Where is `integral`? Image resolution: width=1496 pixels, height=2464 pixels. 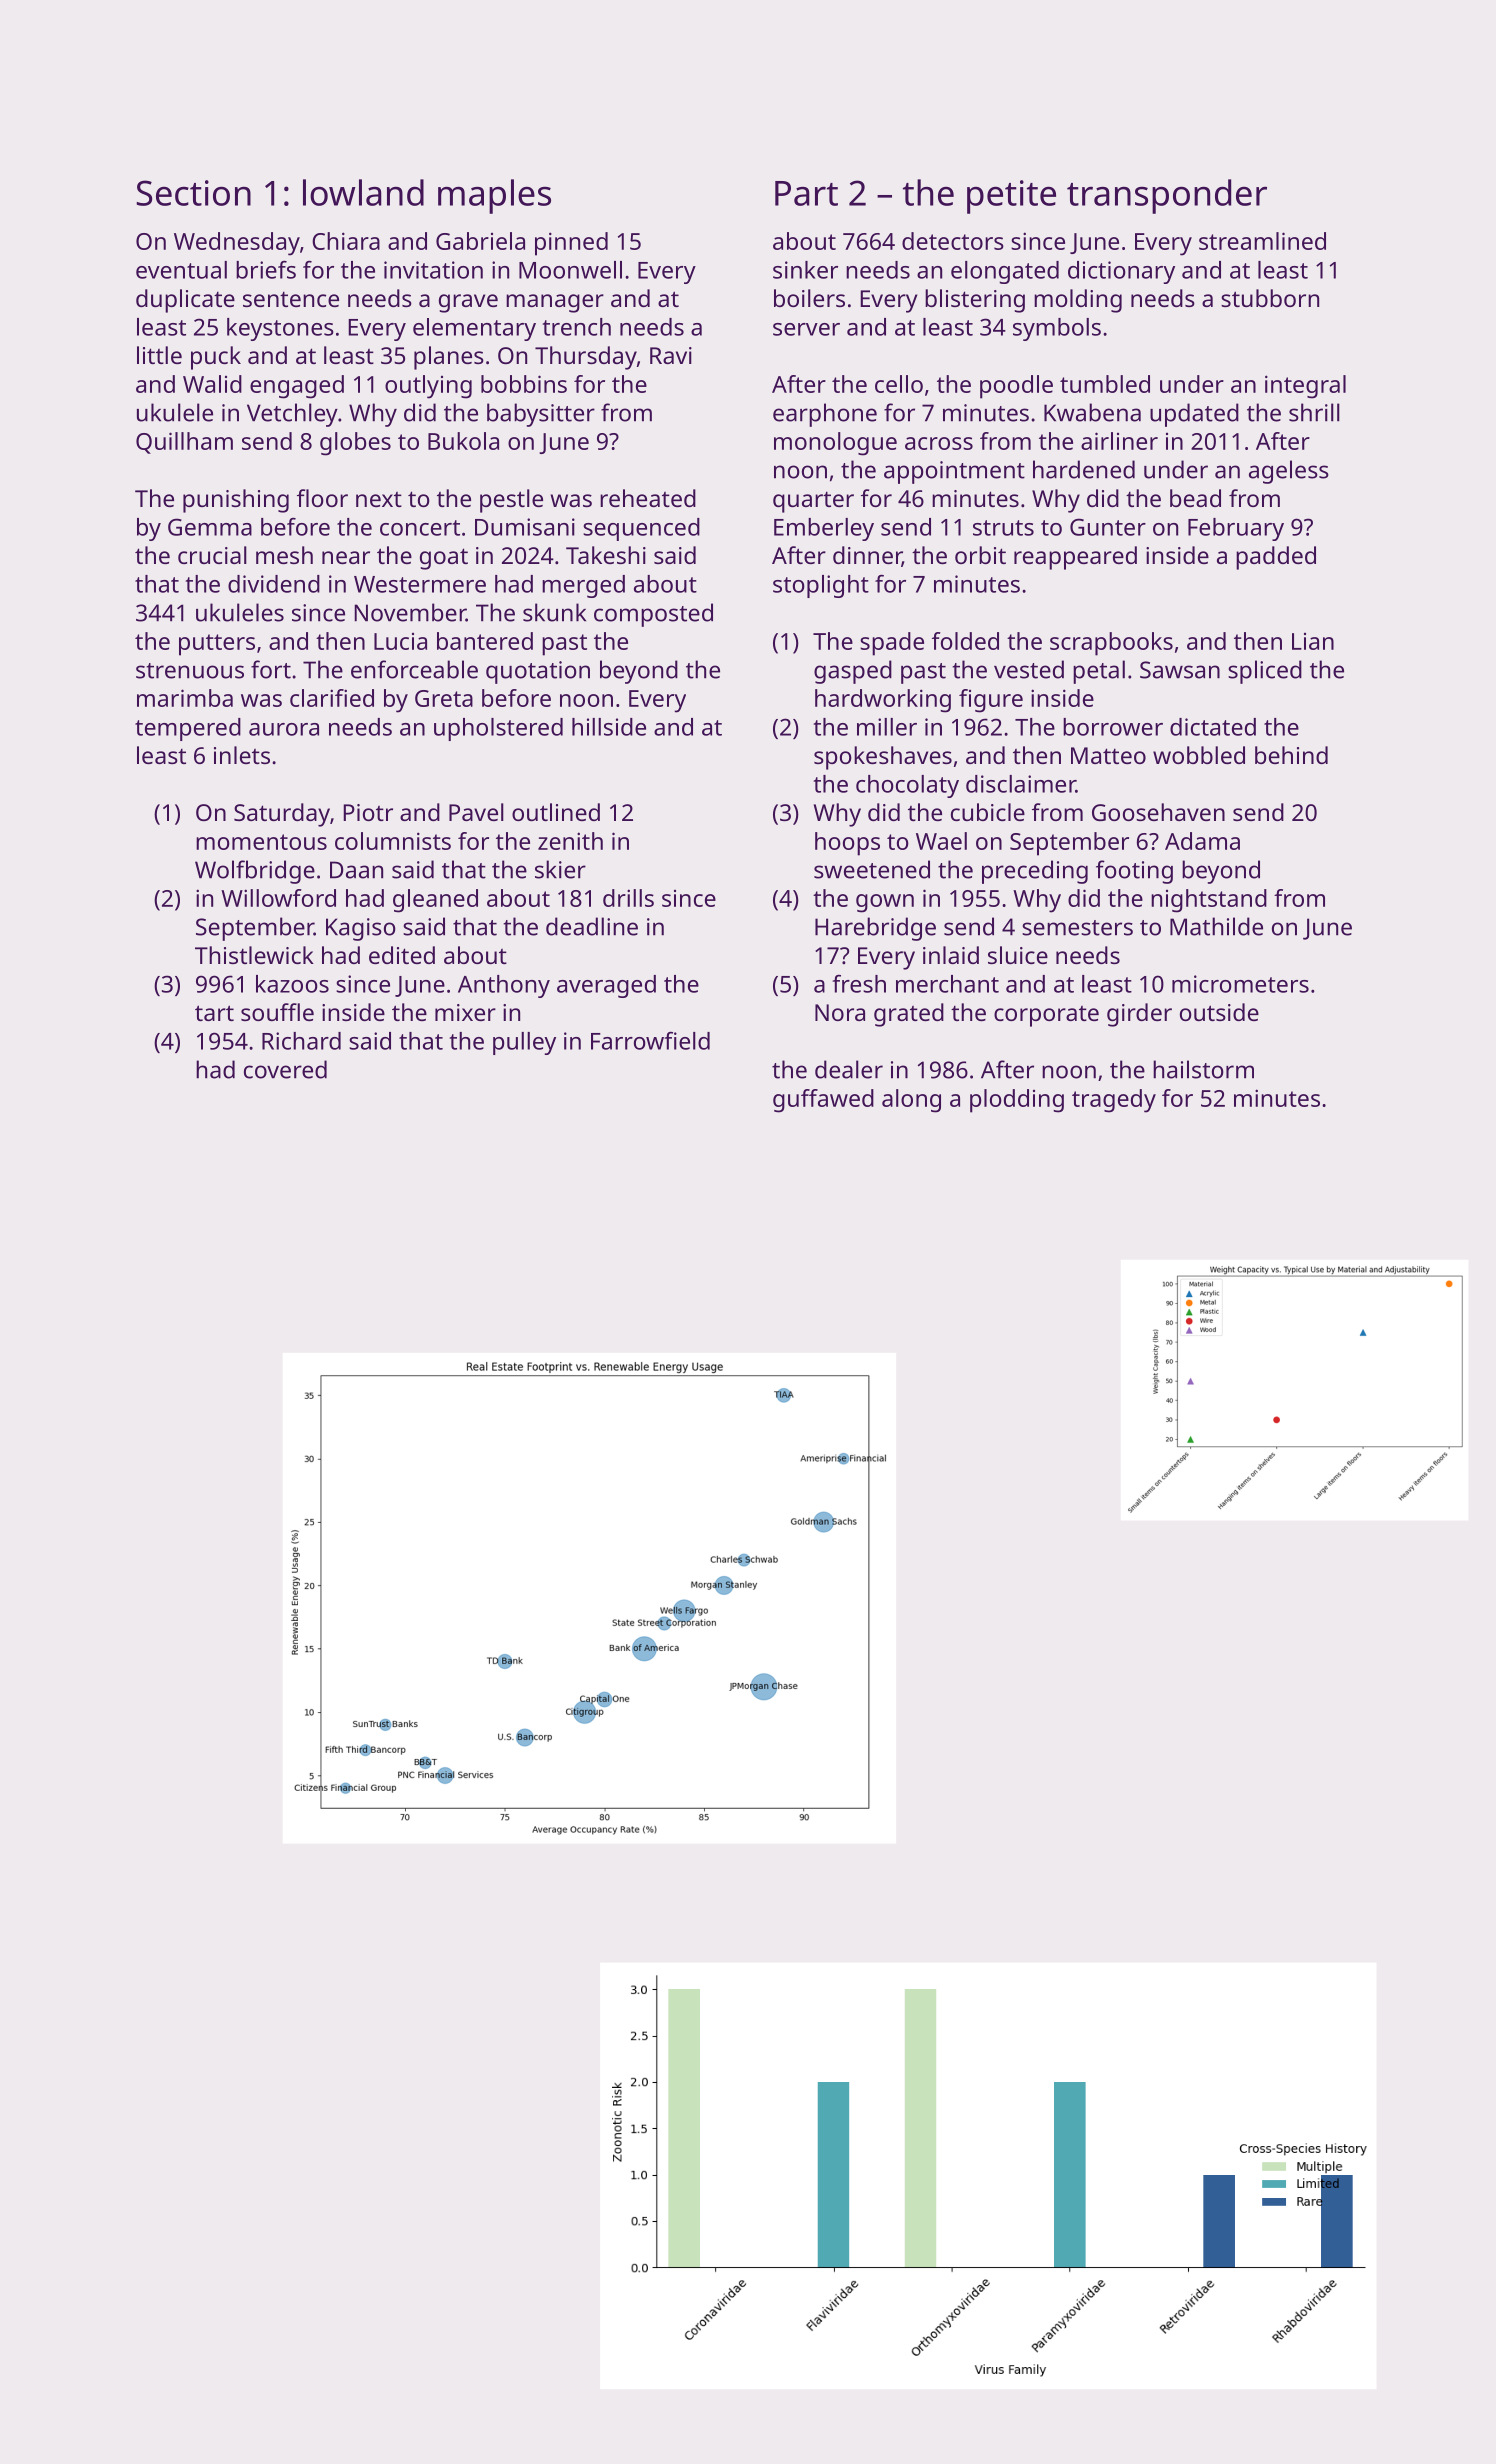 integral is located at coordinates (1305, 387).
